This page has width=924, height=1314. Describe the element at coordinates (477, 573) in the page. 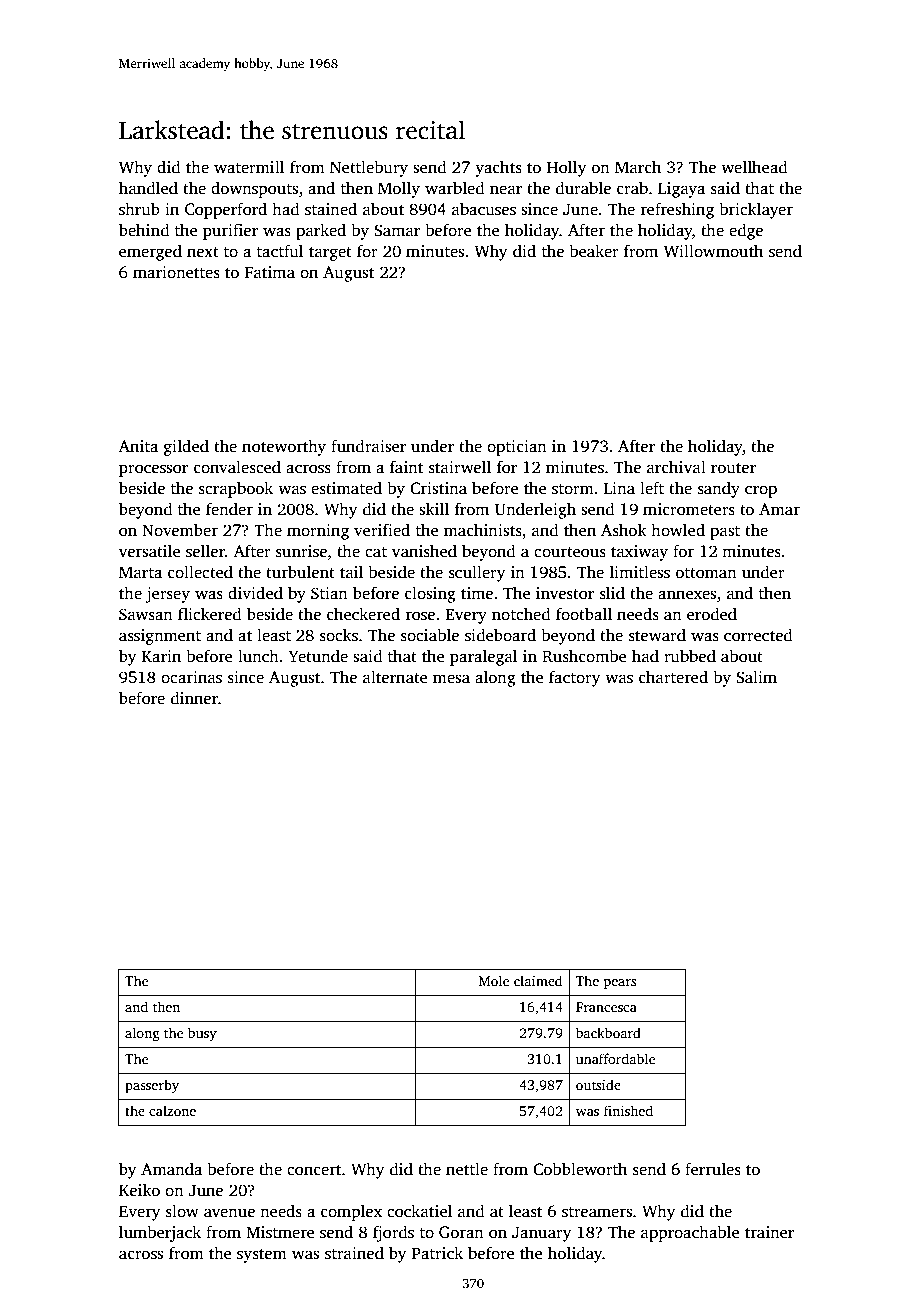

I see `scullery` at that location.
